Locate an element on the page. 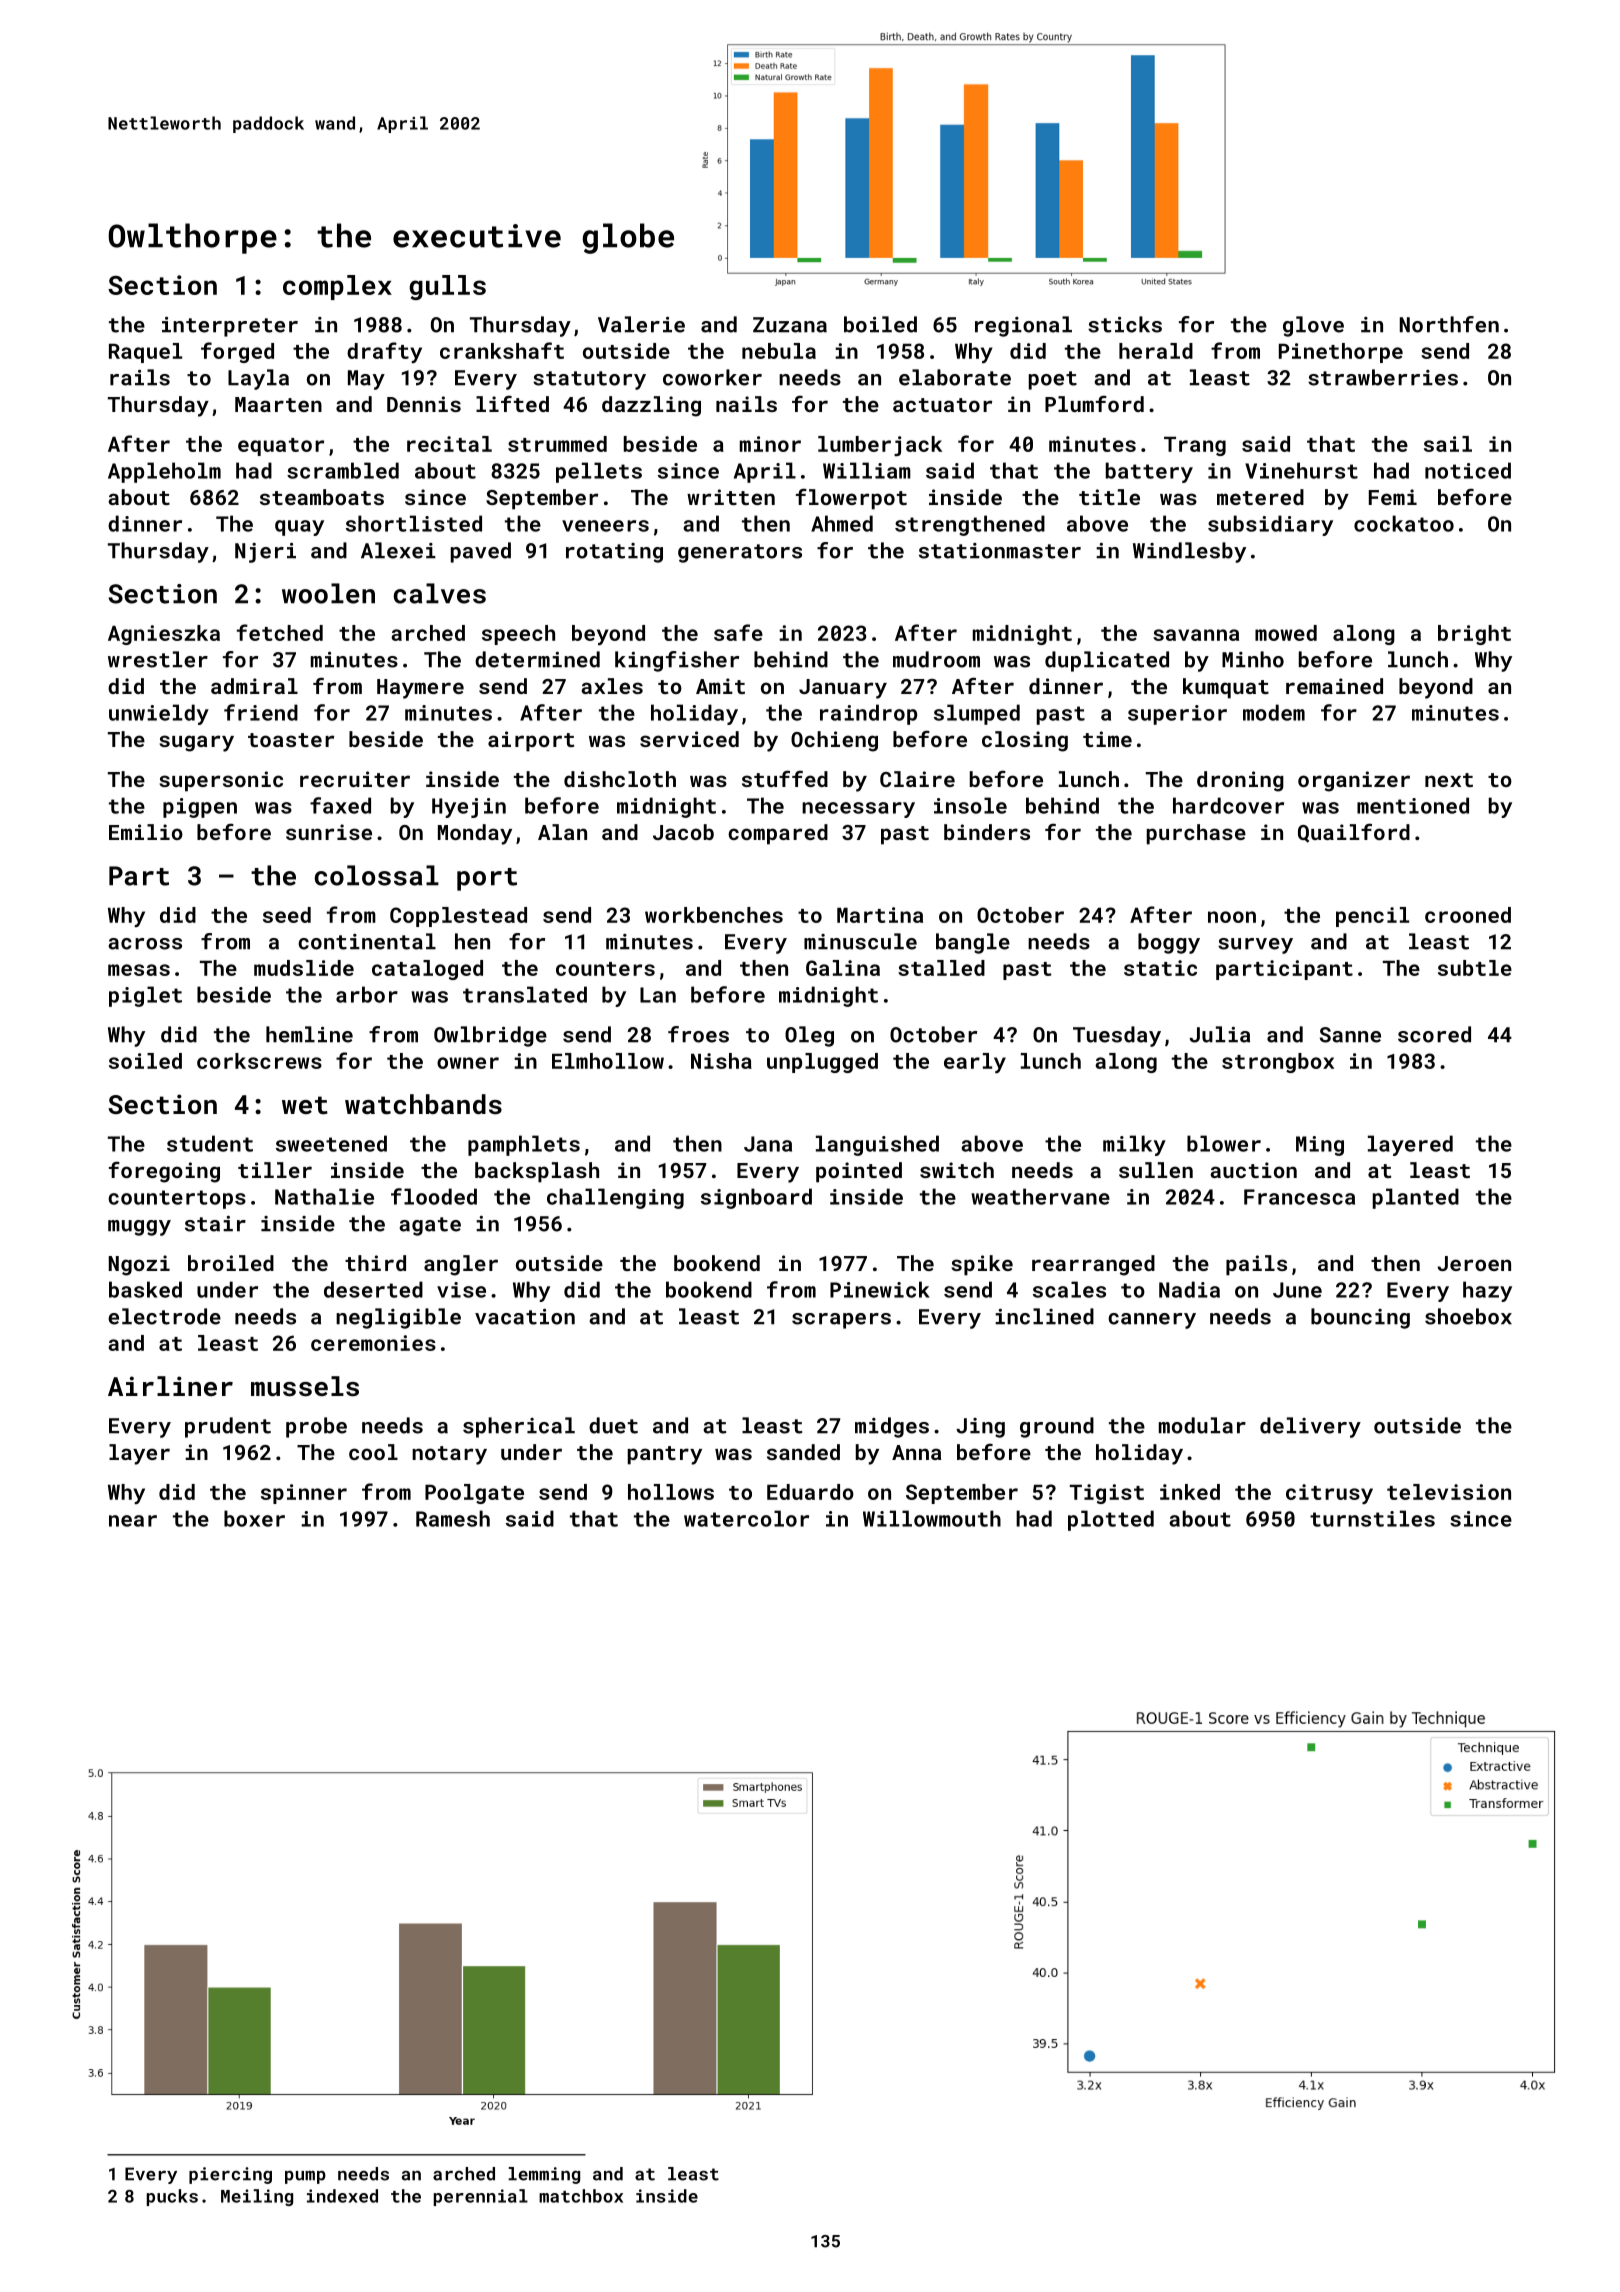 The height and width of the page is (2292, 1620). pucks is located at coordinates (172, 2197).
